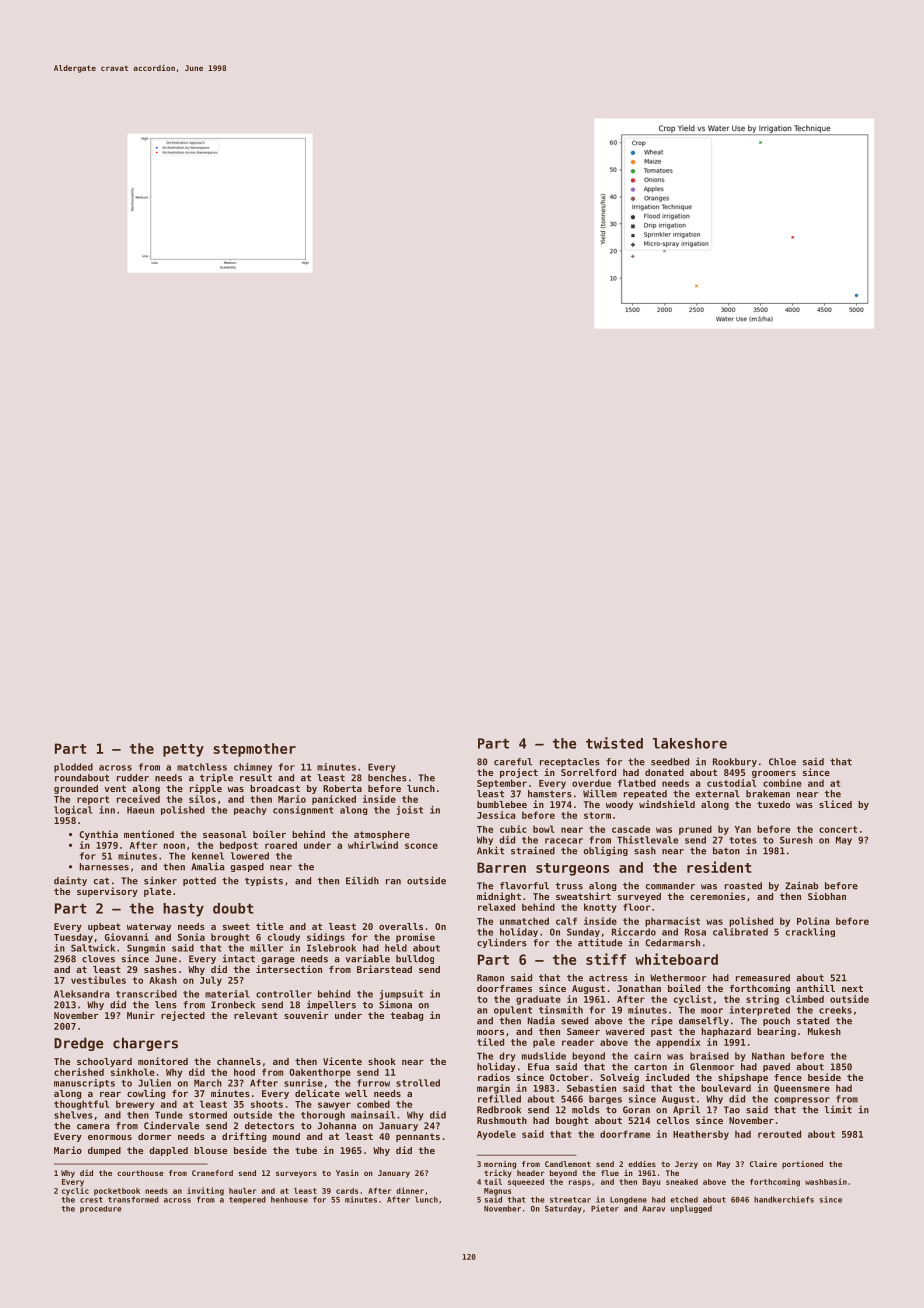 Image resolution: width=924 pixels, height=1308 pixels. I want to click on Sungmin, so click(146, 949).
